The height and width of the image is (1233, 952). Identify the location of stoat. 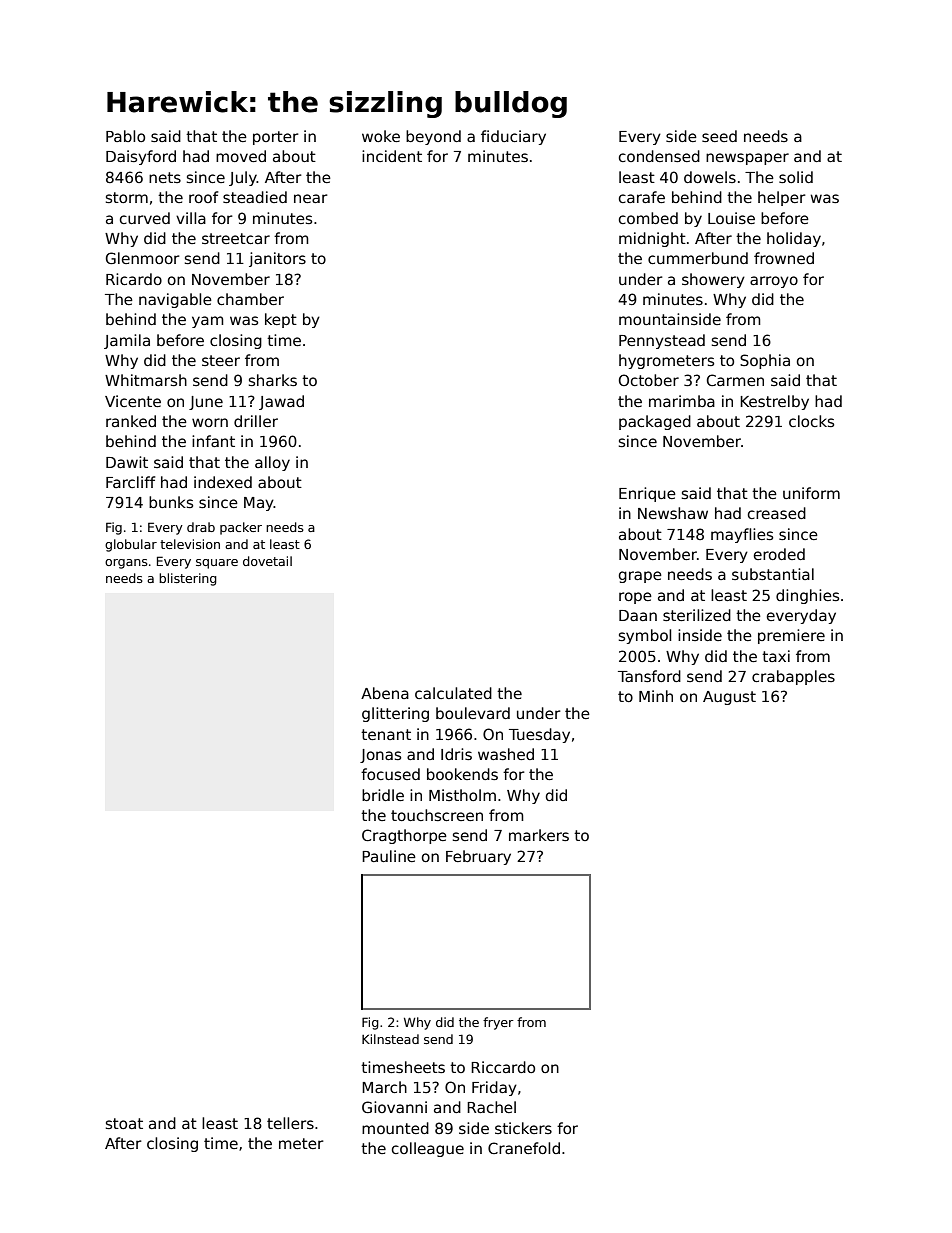
(124, 1123).
